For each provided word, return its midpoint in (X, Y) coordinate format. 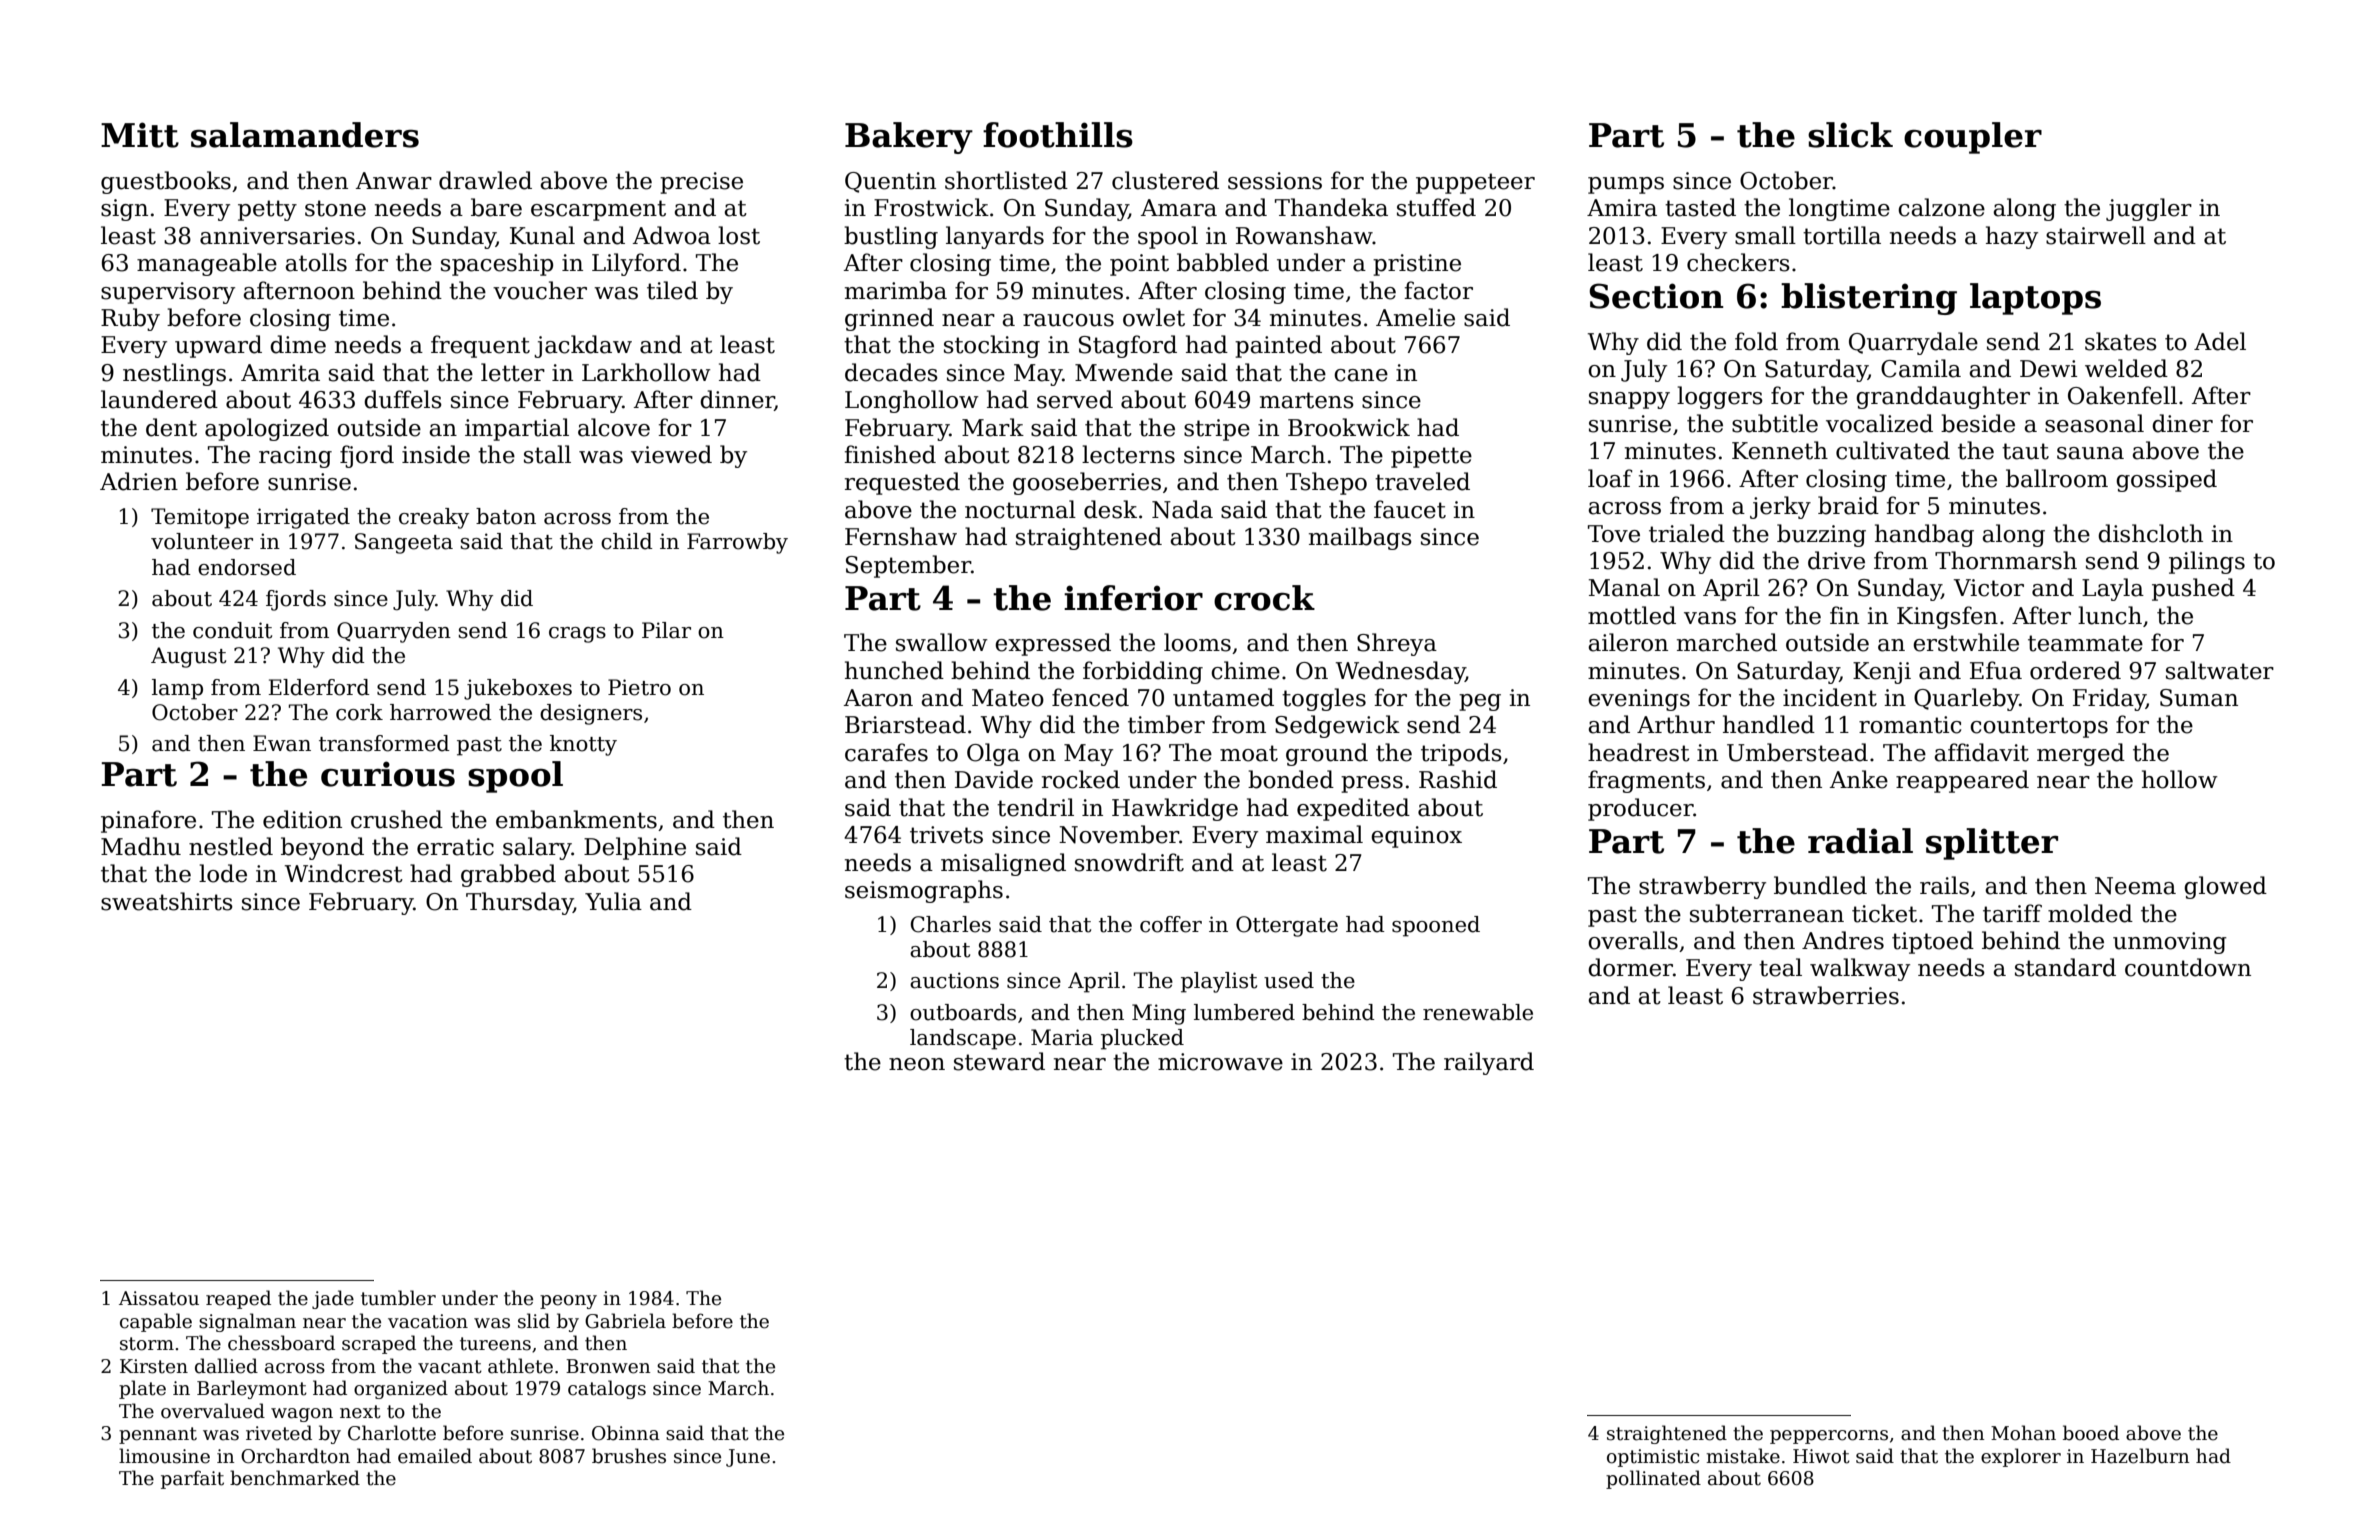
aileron (1628, 642)
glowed (2225, 887)
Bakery (909, 138)
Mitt (140, 135)
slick (1850, 135)
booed (2091, 1433)
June (748, 1458)
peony (568, 1302)
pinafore (148, 821)
